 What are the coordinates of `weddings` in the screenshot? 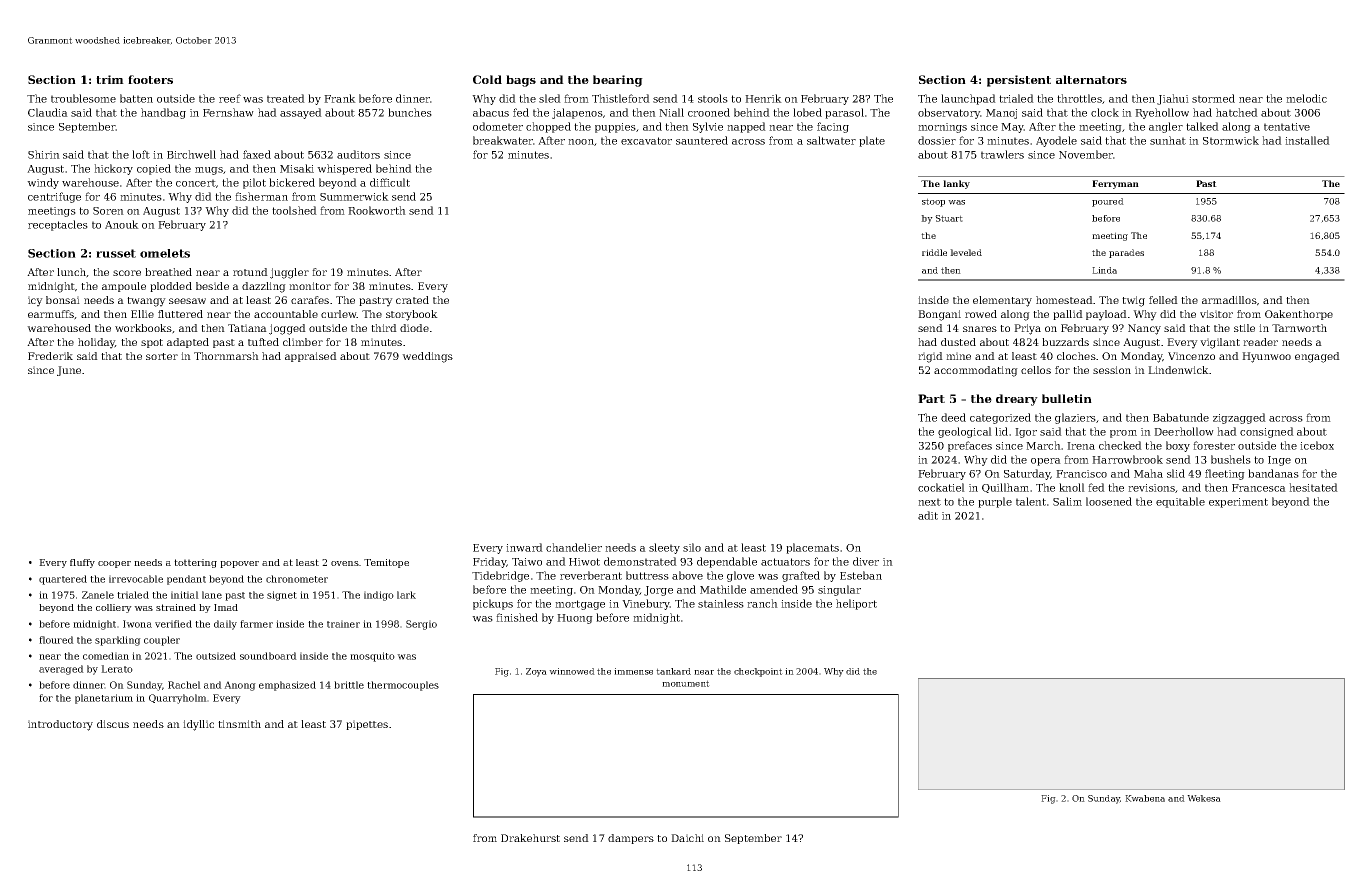 It's located at (427, 357).
